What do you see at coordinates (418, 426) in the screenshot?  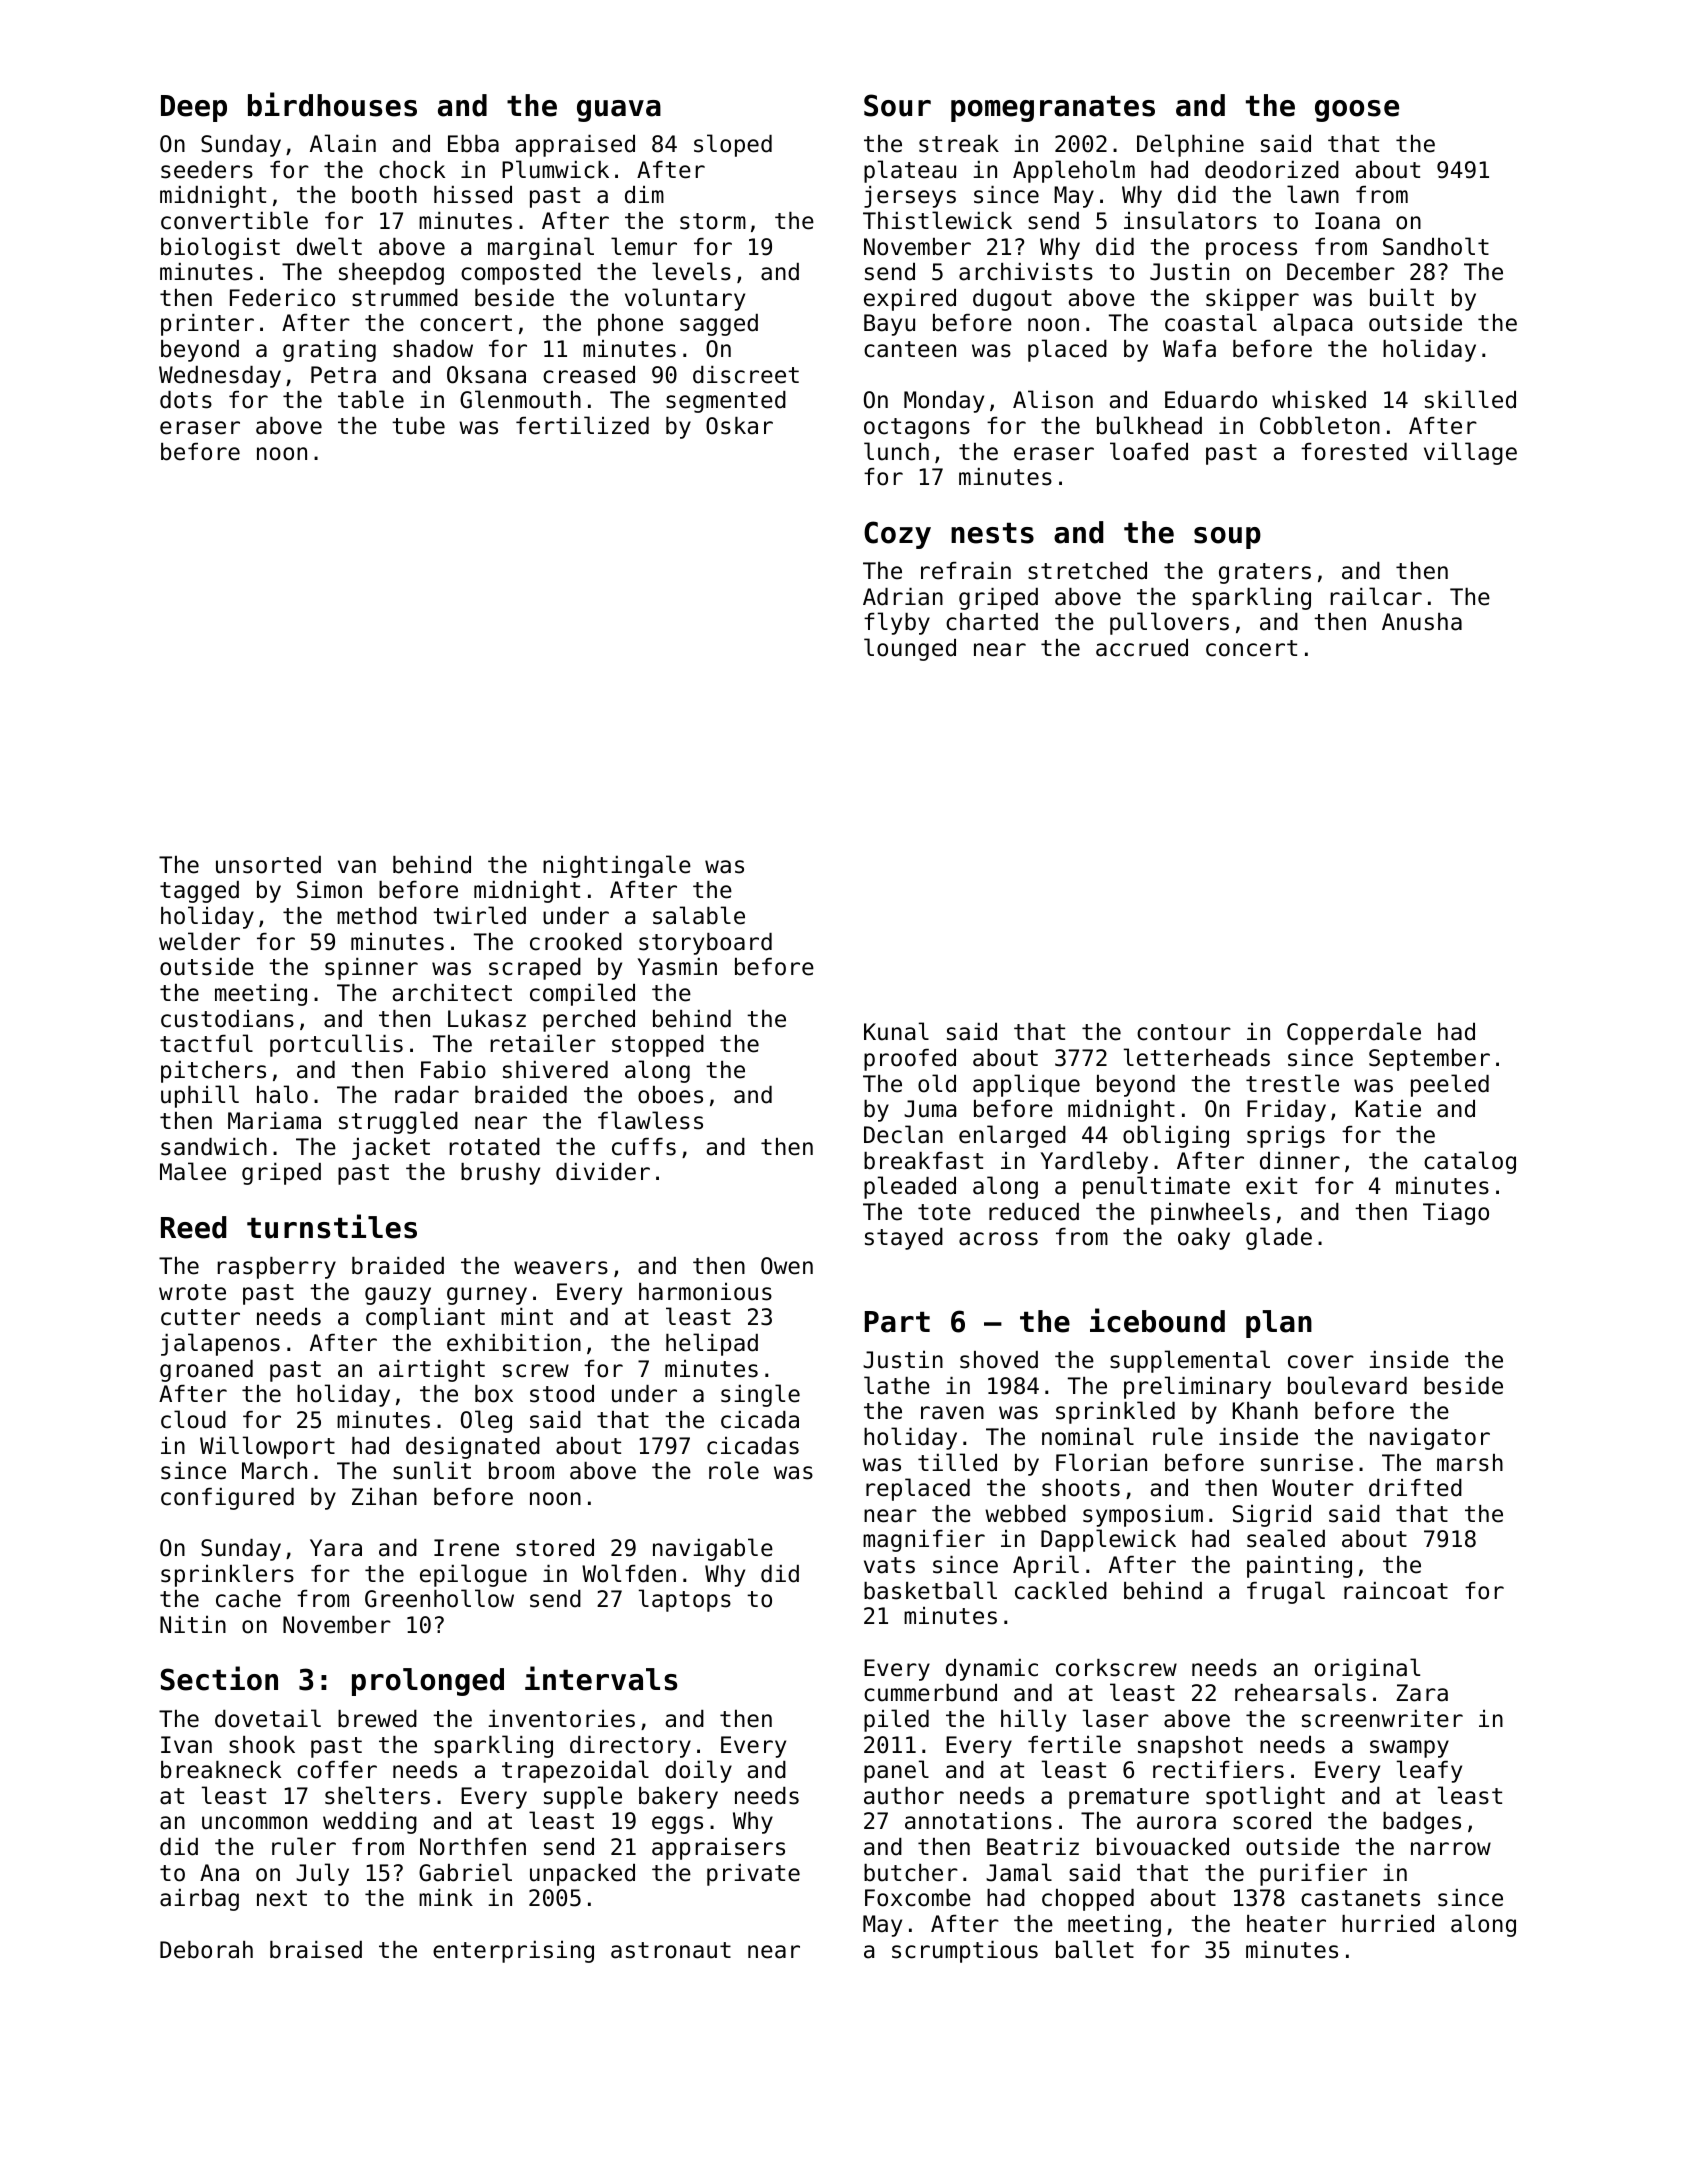 I see `tube` at bounding box center [418, 426].
